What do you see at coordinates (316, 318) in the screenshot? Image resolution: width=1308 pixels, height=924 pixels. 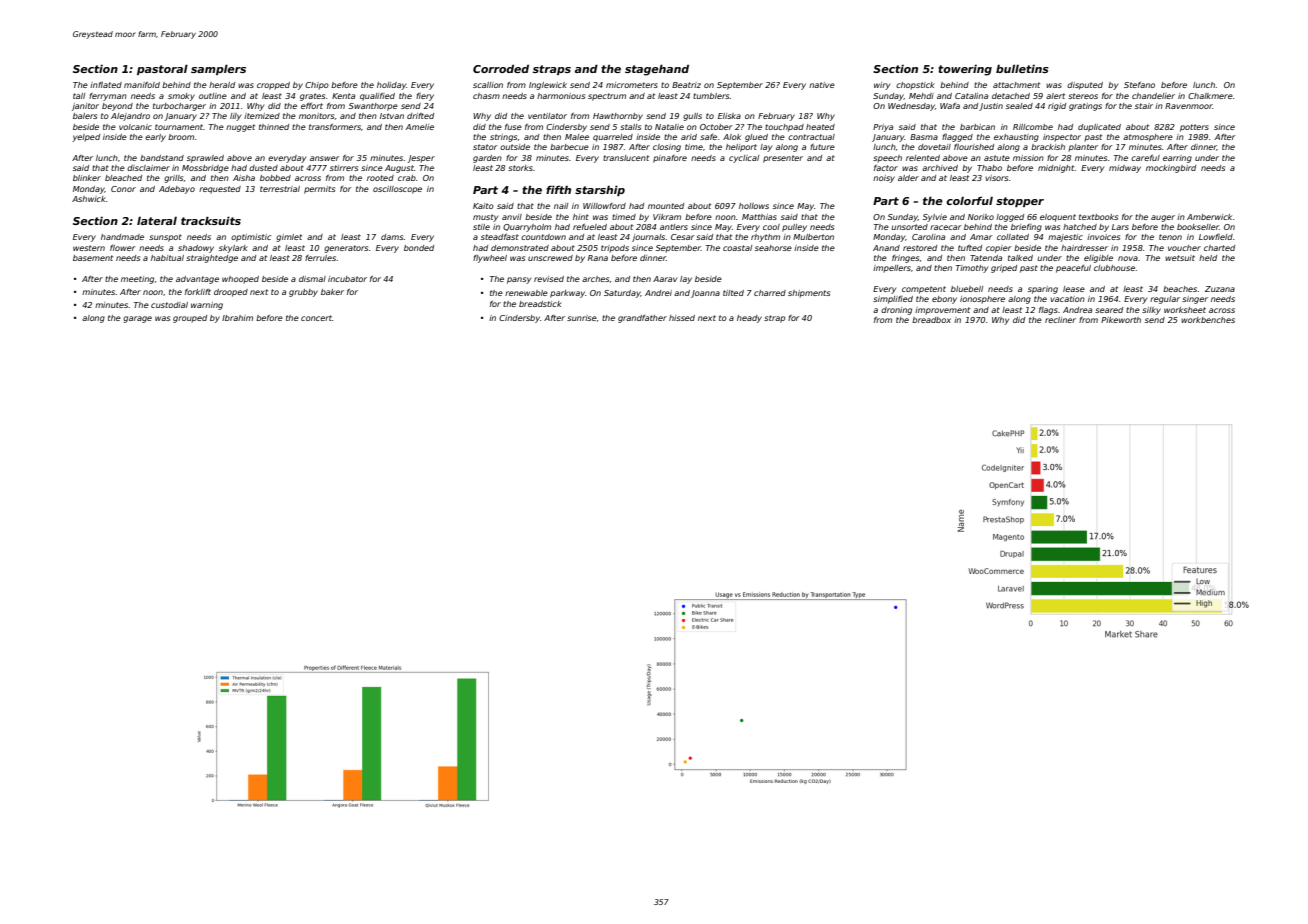 I see `concert` at bounding box center [316, 318].
